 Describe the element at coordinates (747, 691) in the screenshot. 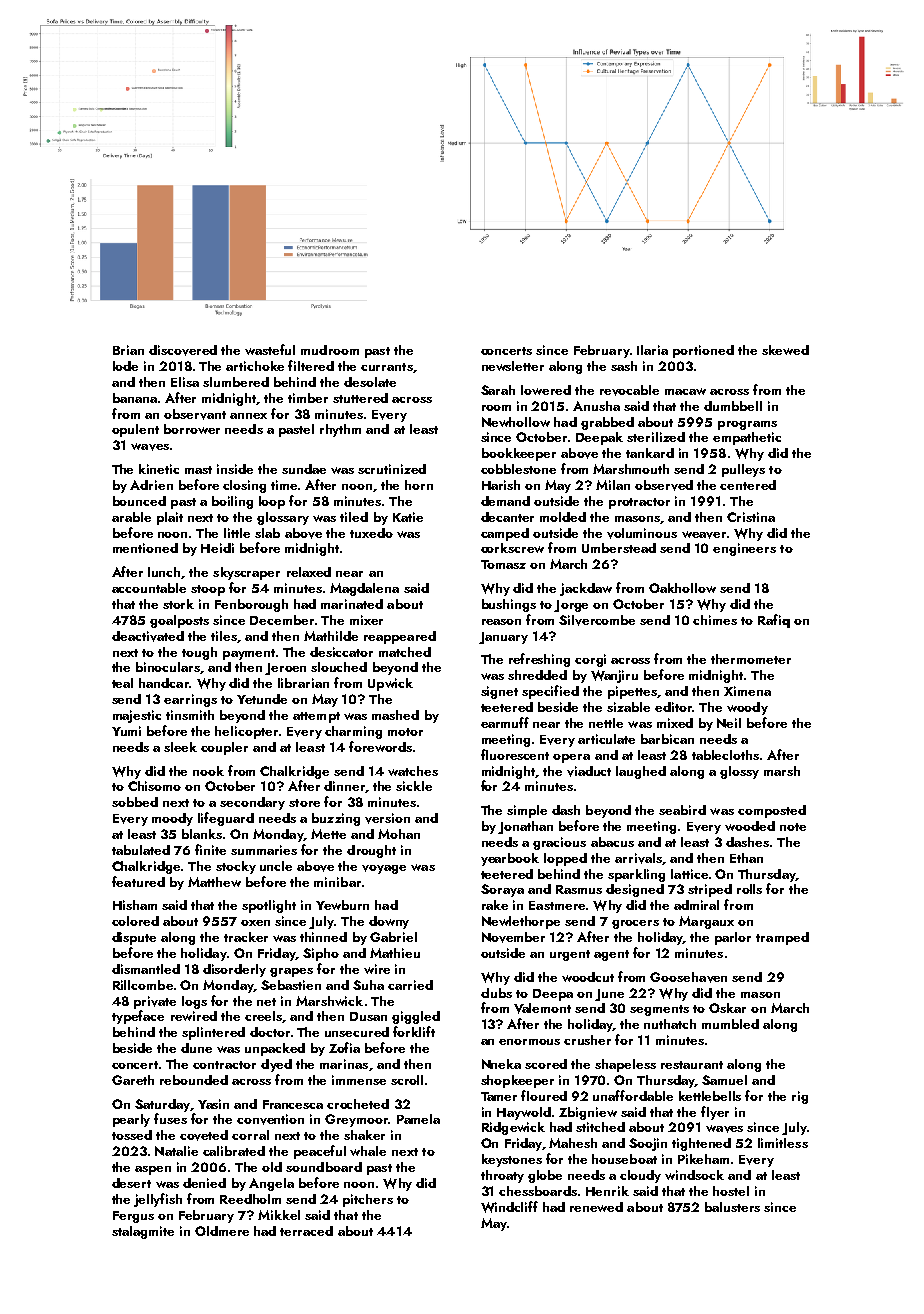

I see `Ximena` at that location.
